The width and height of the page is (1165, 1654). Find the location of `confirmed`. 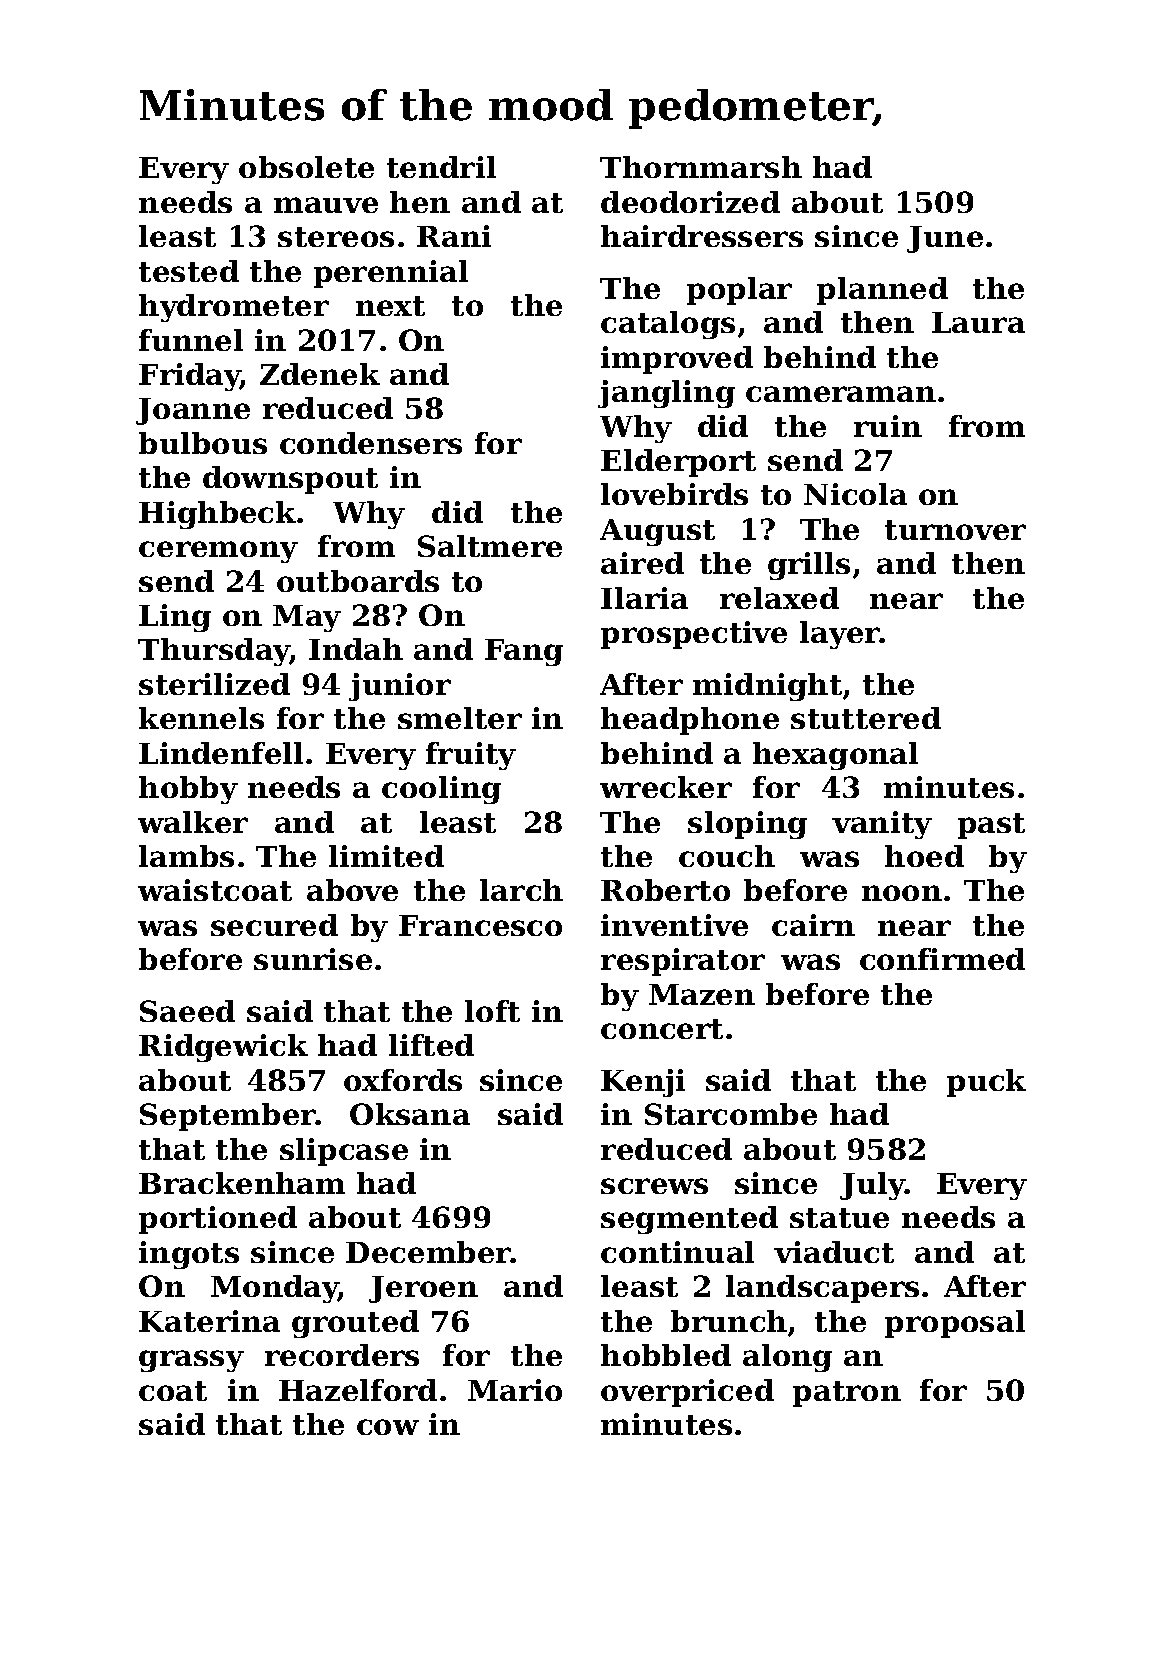

confirmed is located at coordinates (942, 959).
